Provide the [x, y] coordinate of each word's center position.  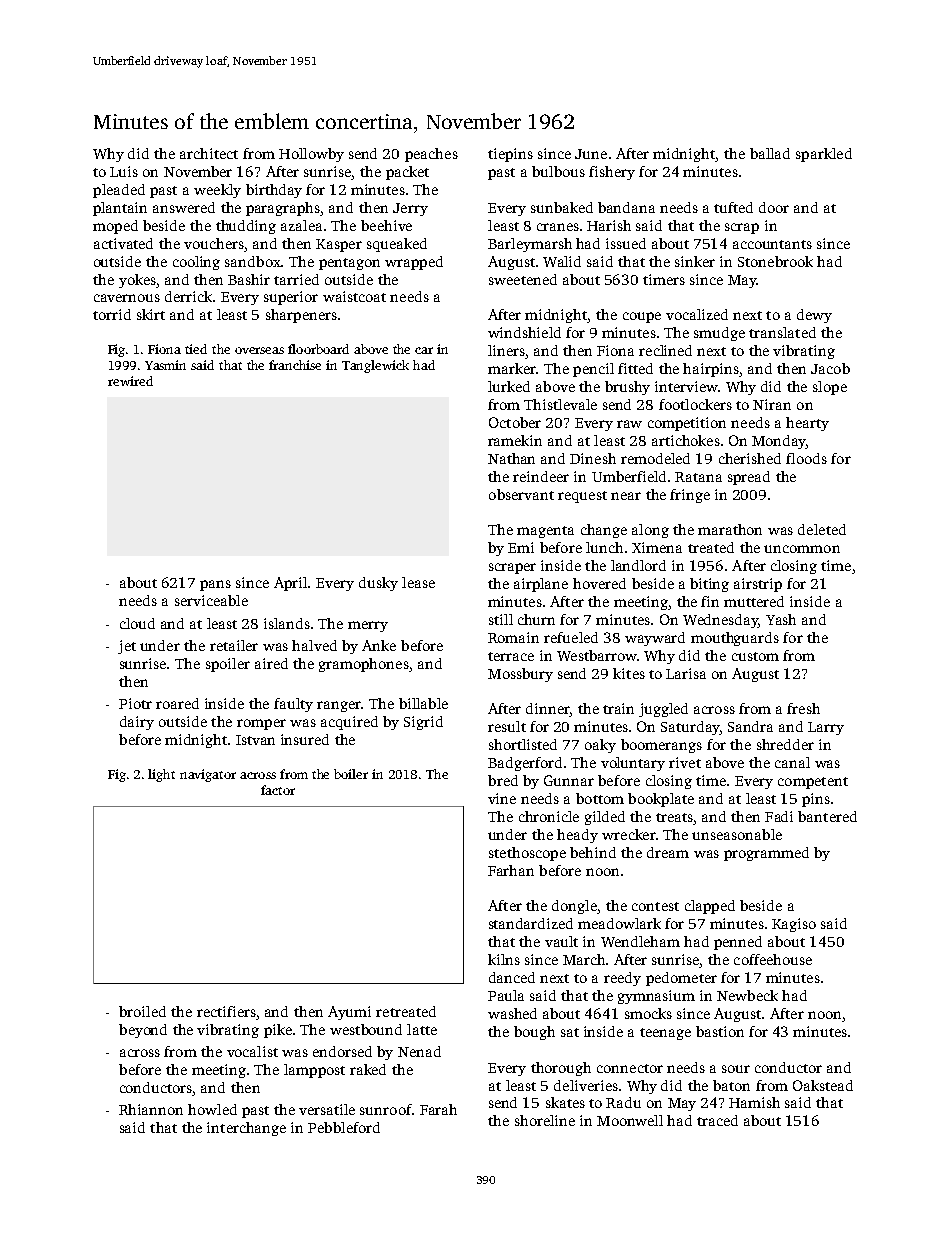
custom [755, 656]
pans [215, 585]
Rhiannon [151, 1109]
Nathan [511, 458]
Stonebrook [775, 261]
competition [687, 424]
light [161, 775]
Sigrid [423, 723]
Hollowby [311, 155]
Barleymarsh [530, 245]
